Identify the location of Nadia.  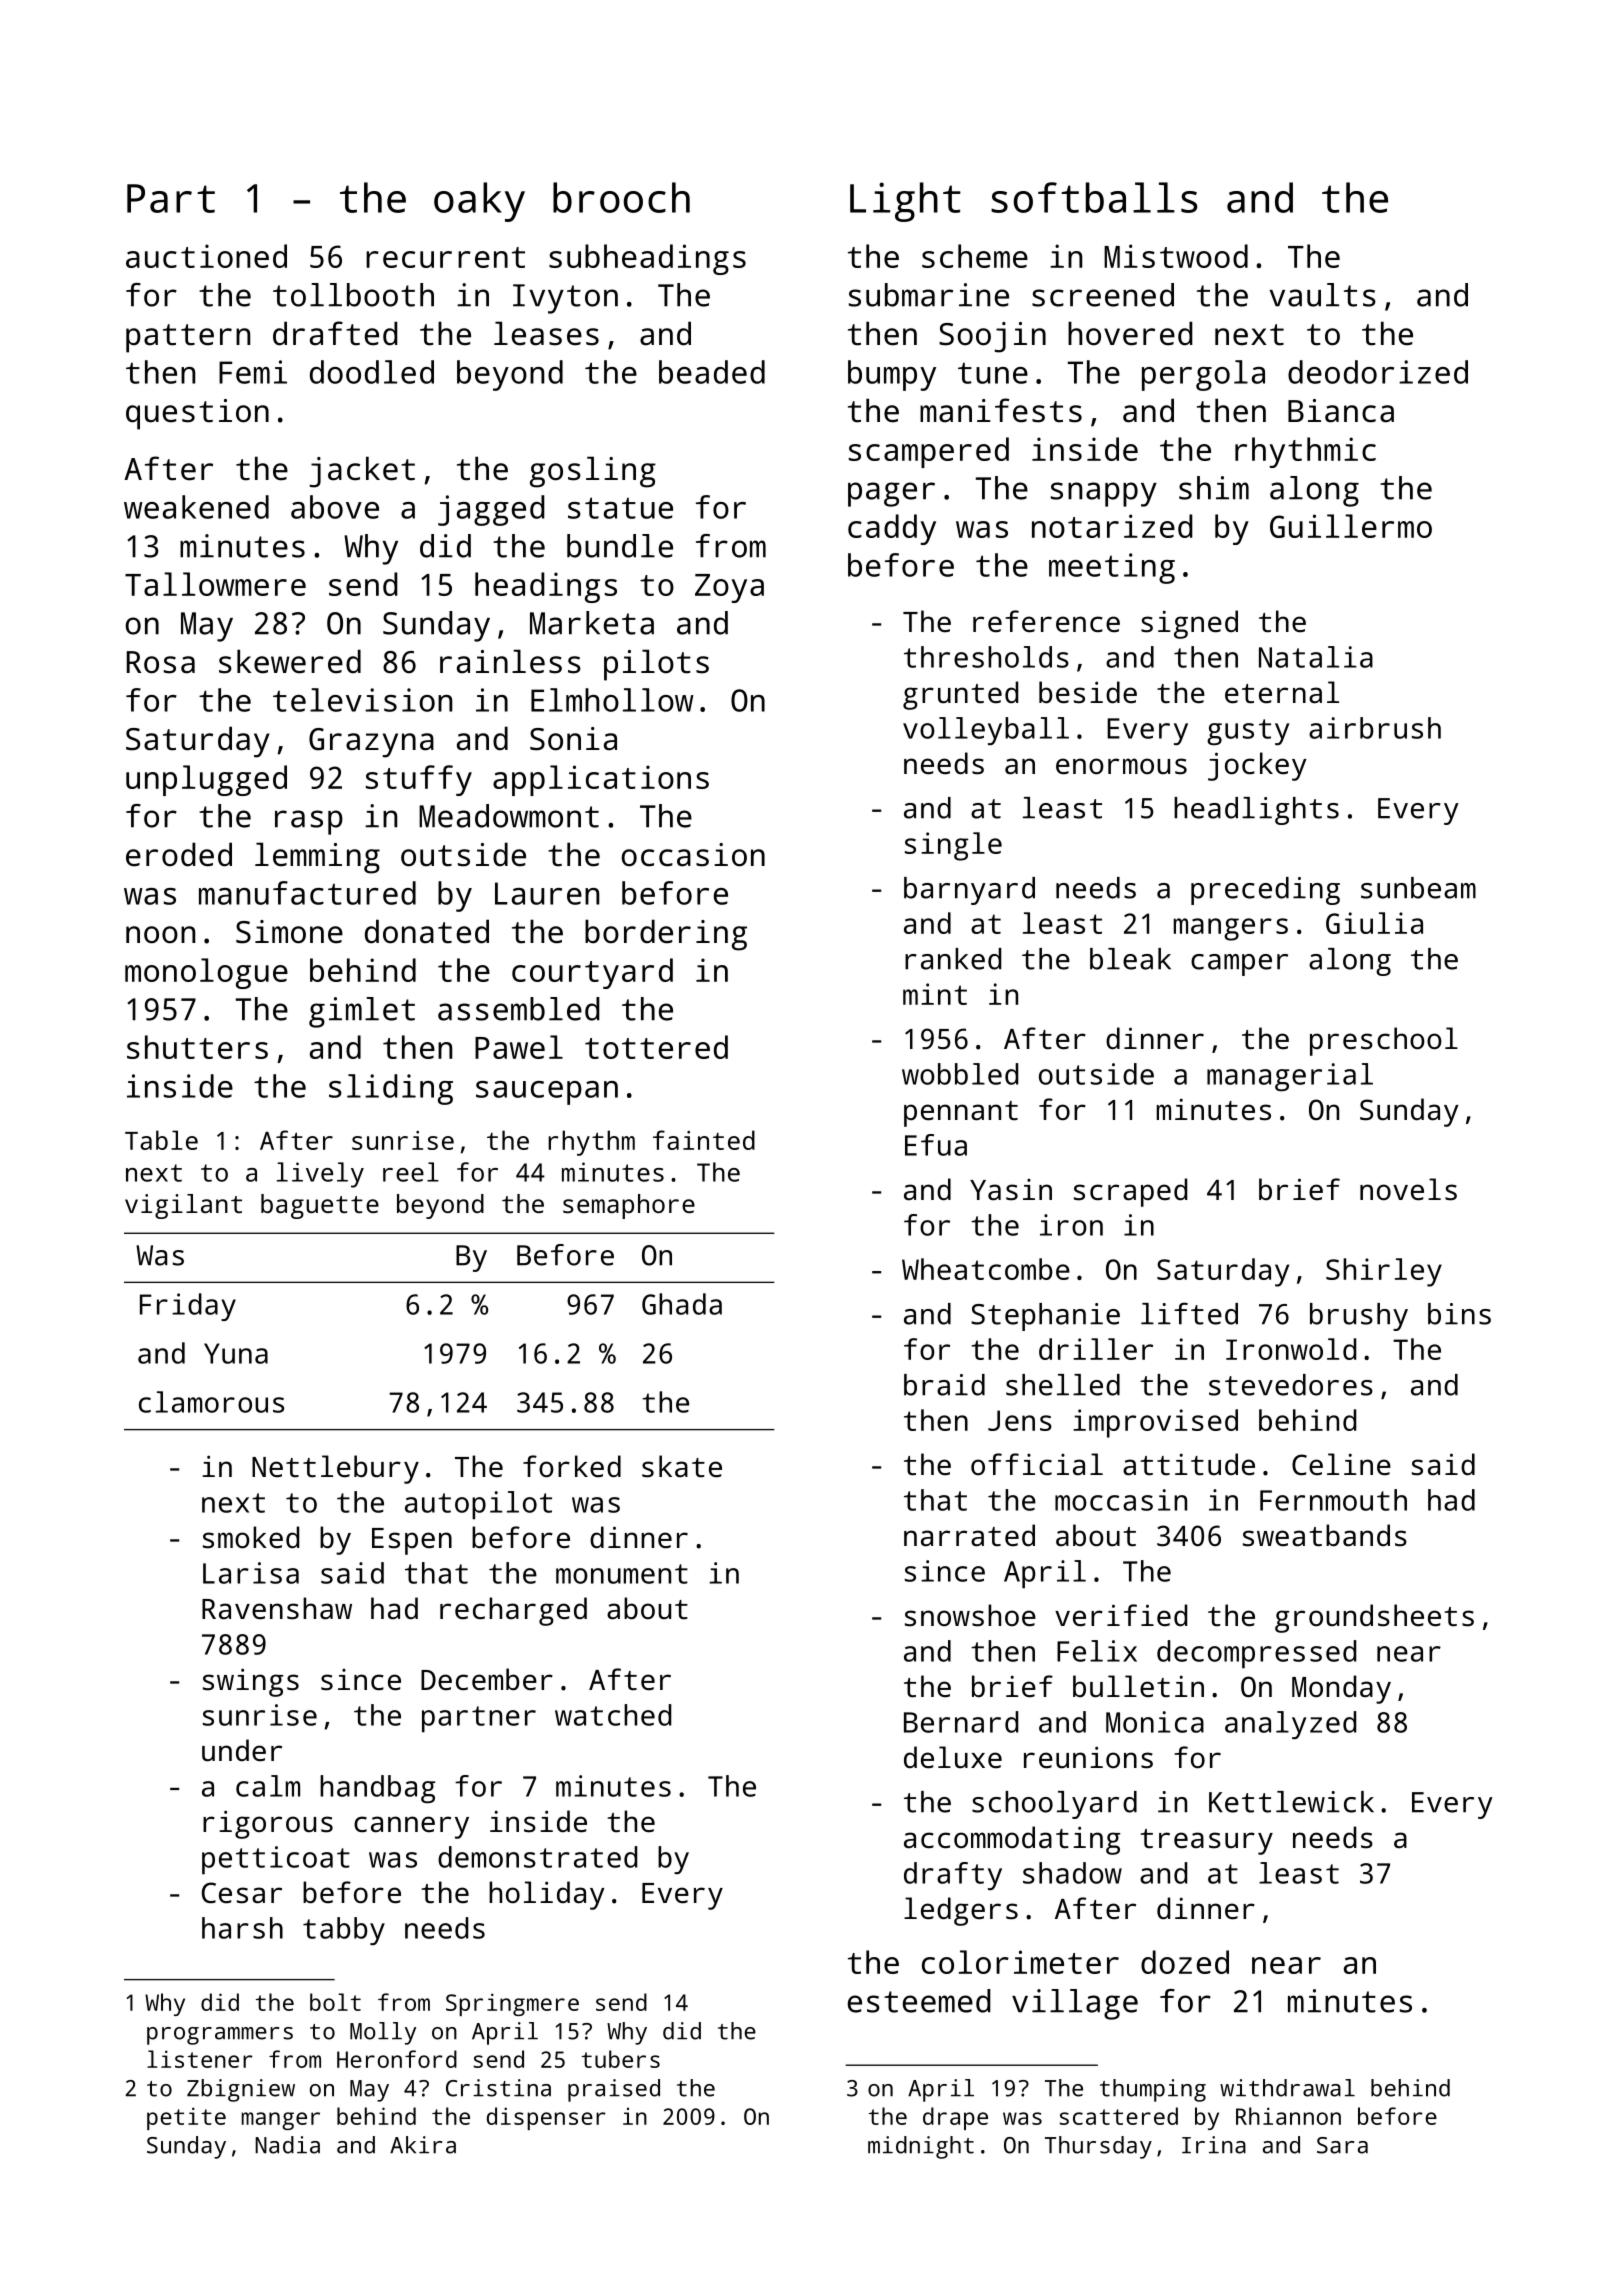
(287, 2145).
